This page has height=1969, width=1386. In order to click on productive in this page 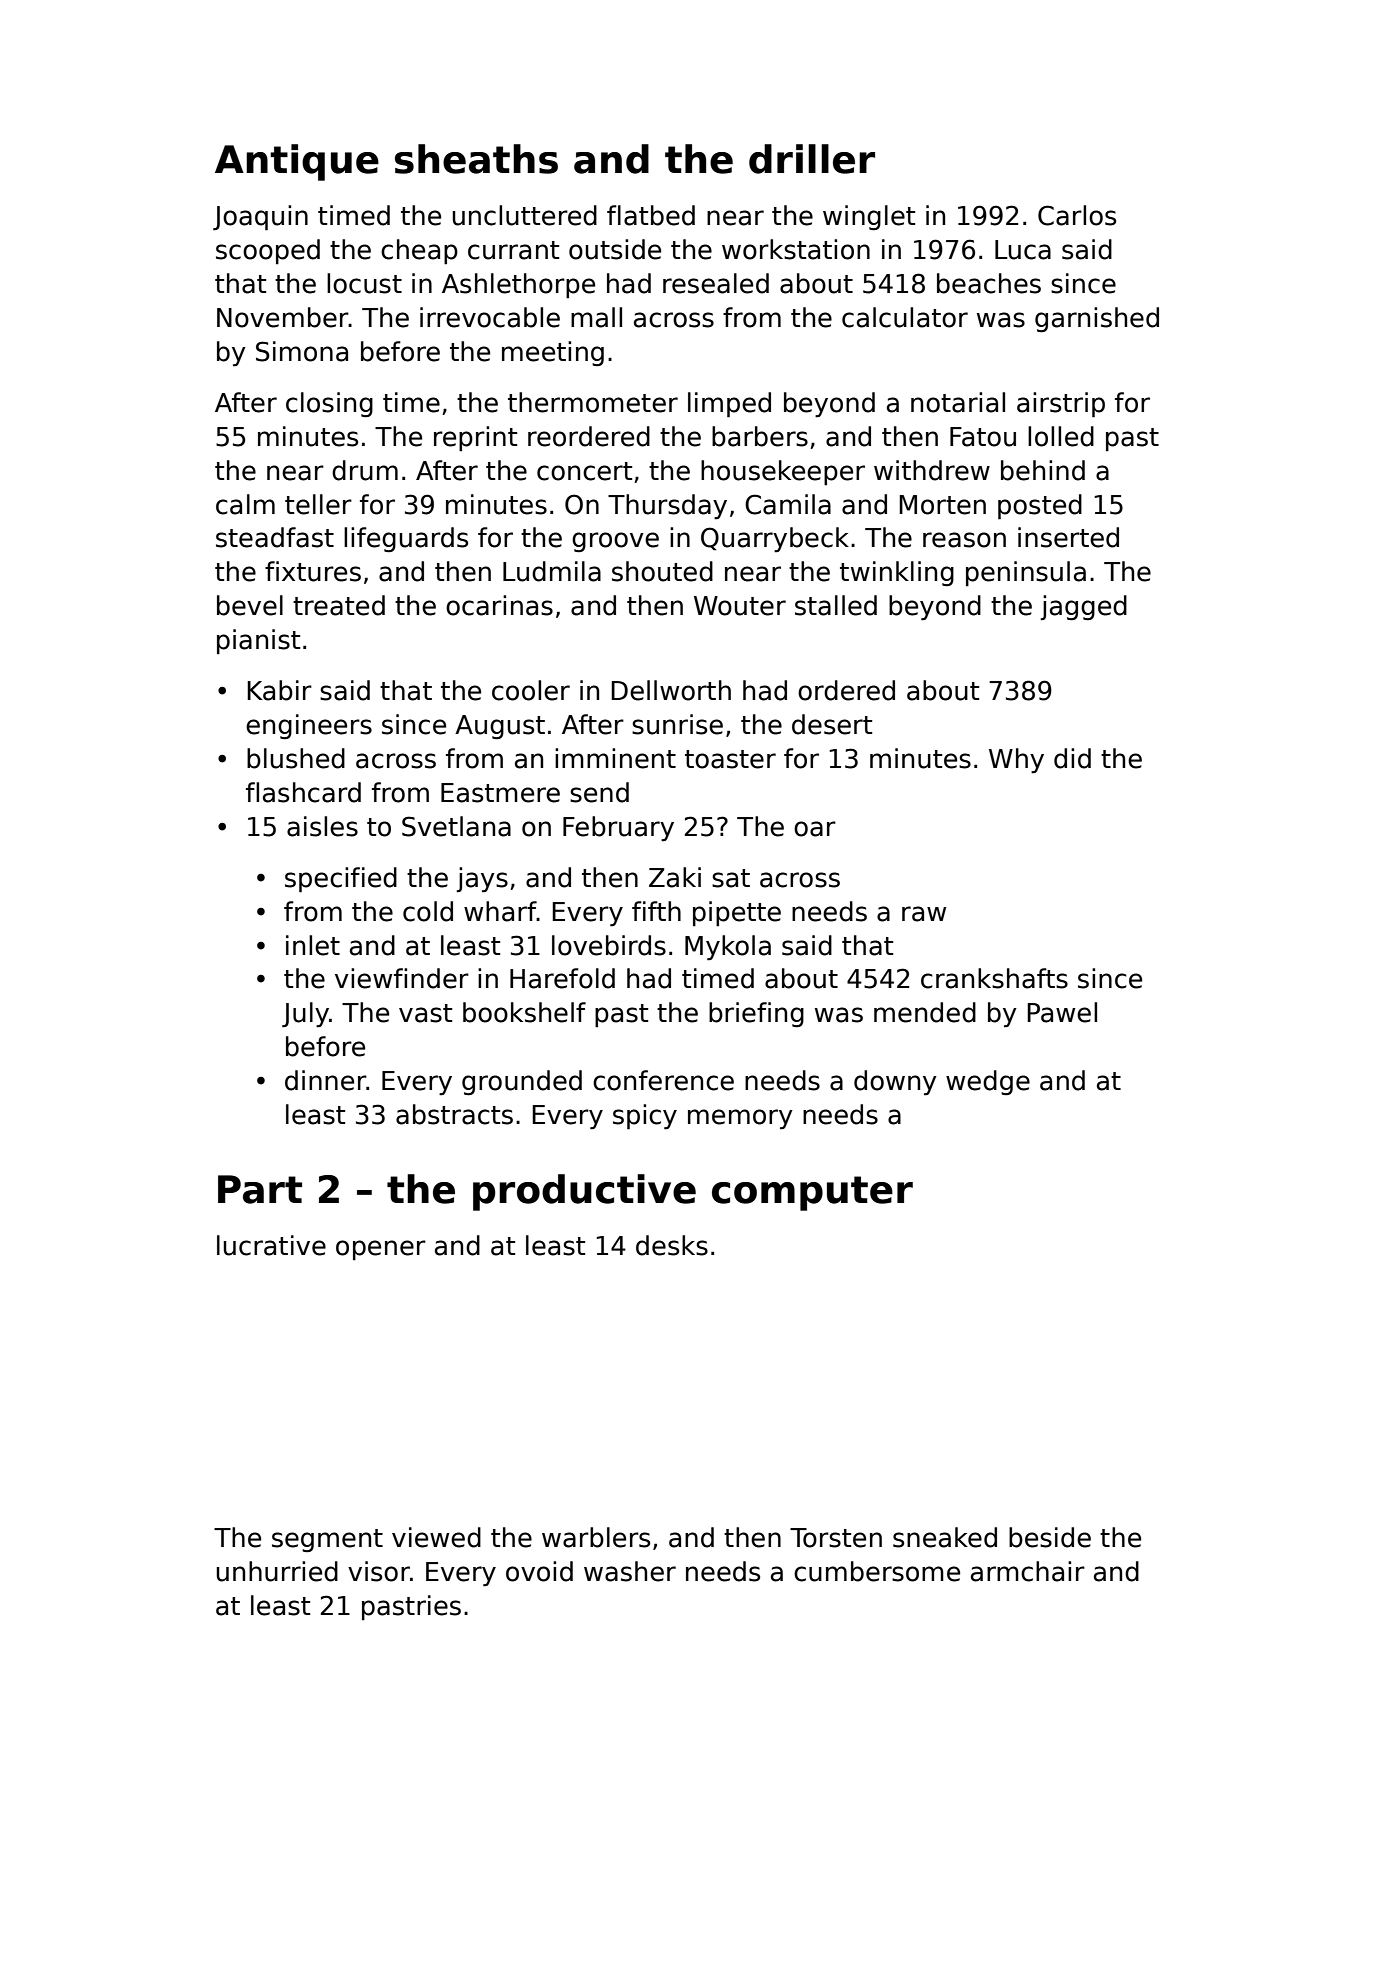, I will do `click(584, 1192)`.
